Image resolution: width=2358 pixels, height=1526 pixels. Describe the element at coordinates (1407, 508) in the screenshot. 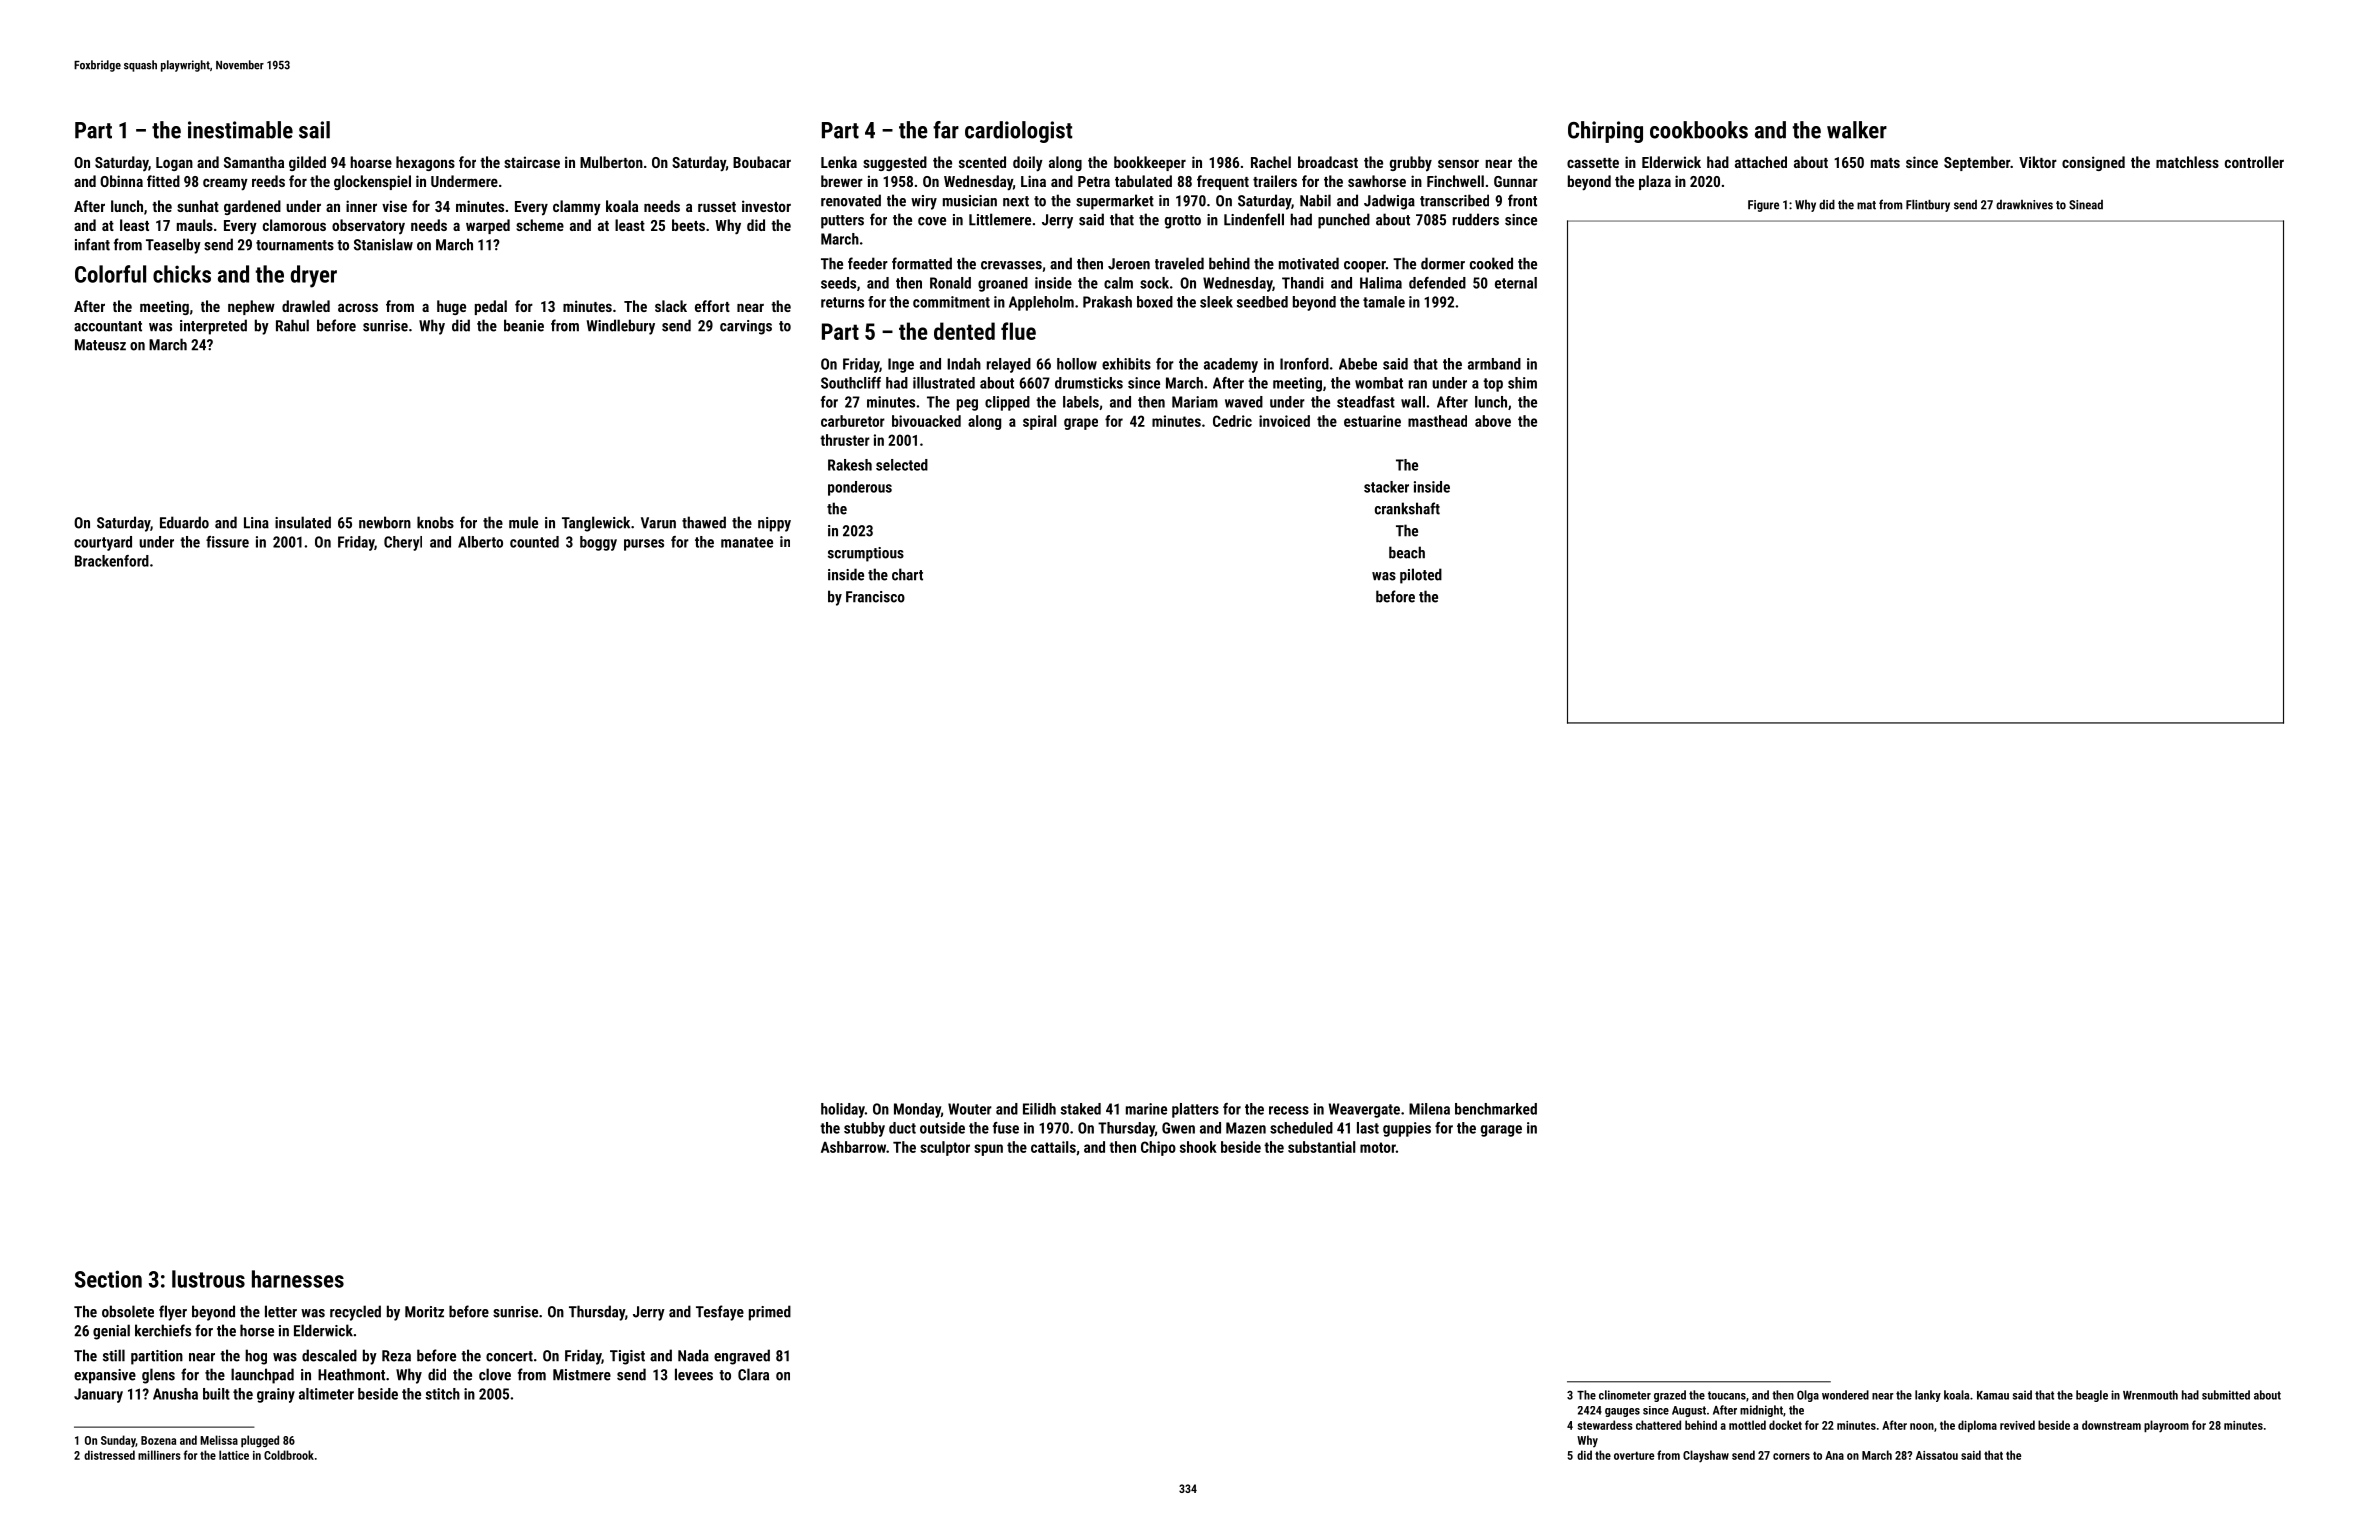

I see `crankshaft` at that location.
